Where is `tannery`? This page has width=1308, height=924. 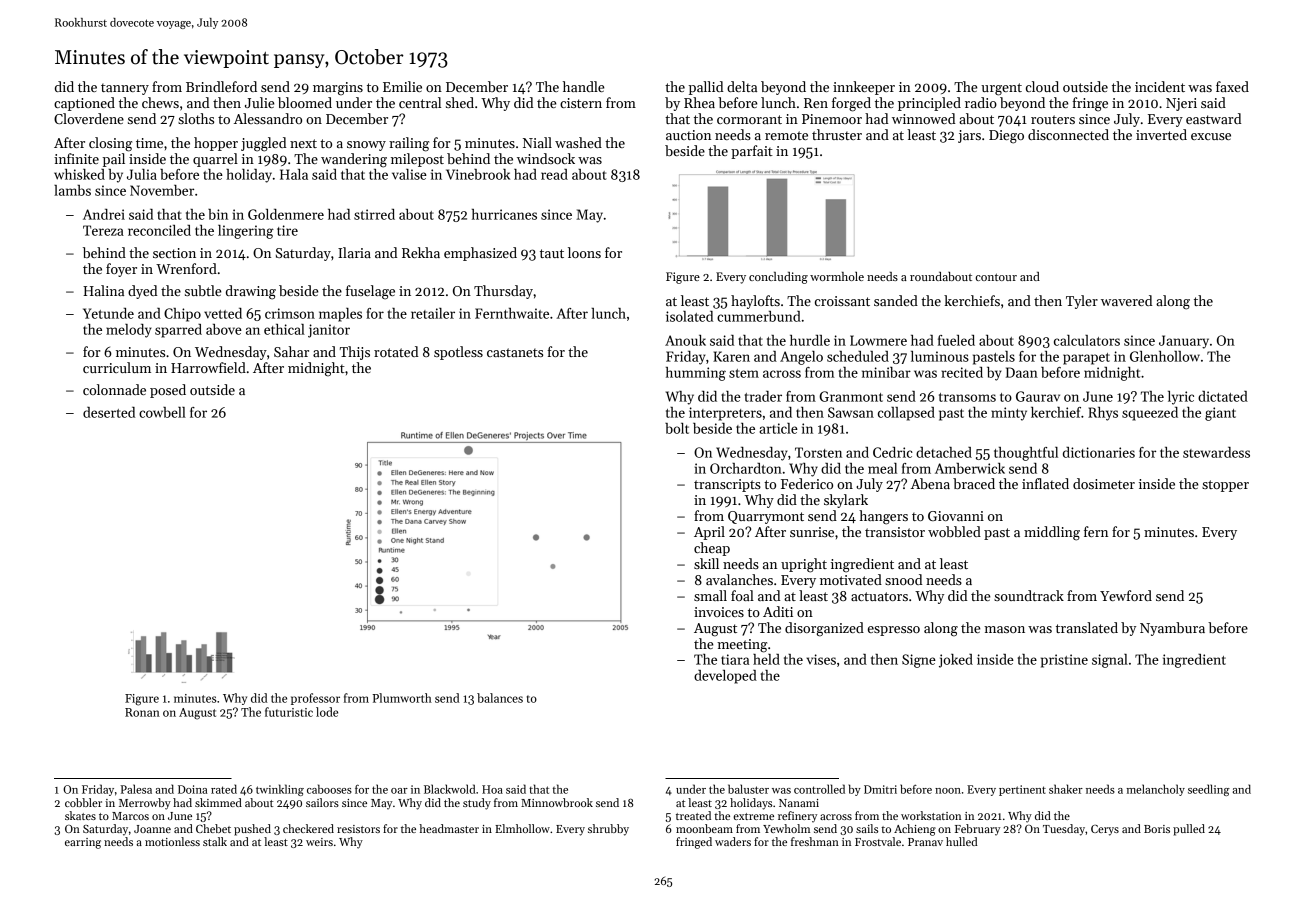 tannery is located at coordinates (125, 89).
